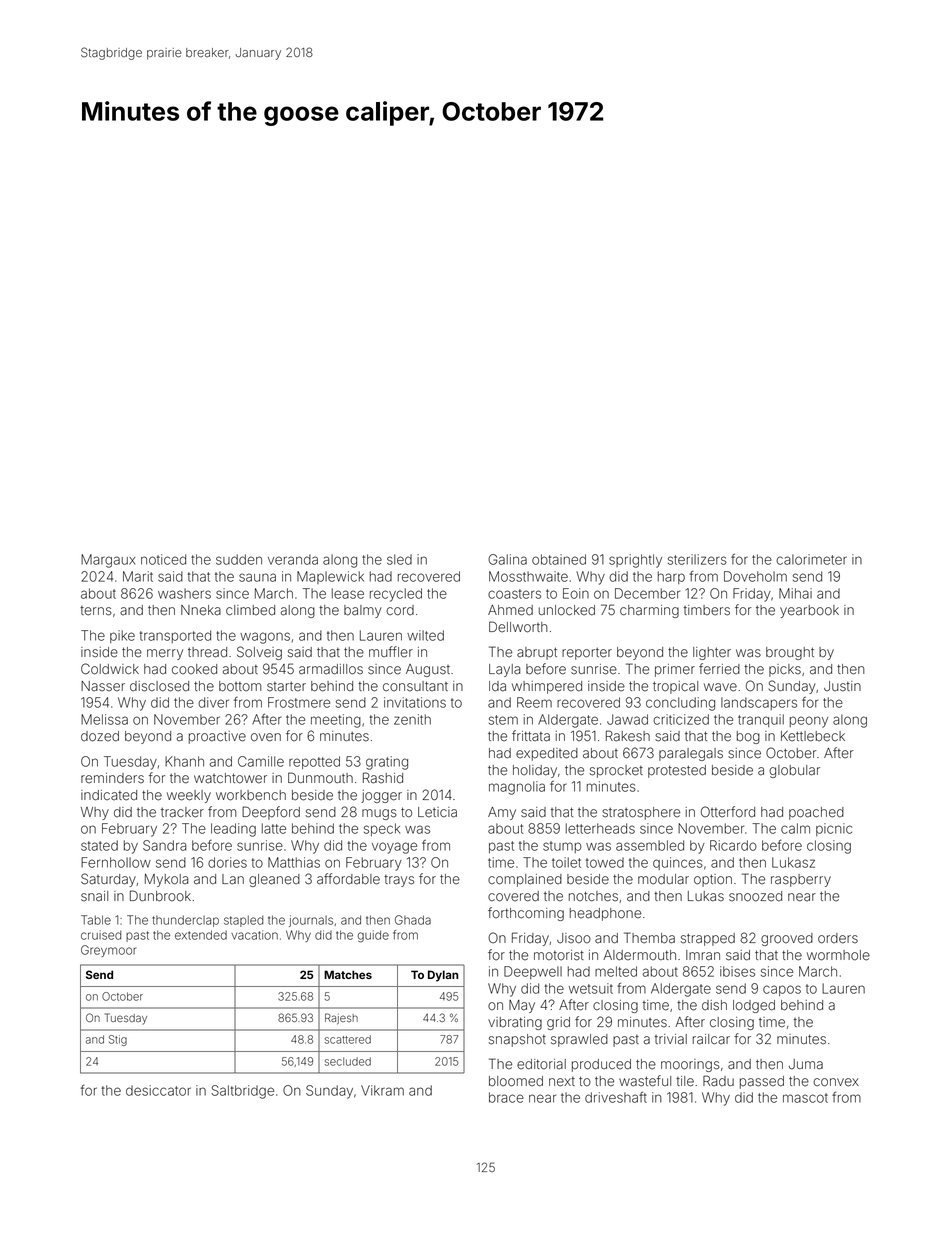  What do you see at coordinates (579, 1040) in the document?
I see `sprawled` at bounding box center [579, 1040].
